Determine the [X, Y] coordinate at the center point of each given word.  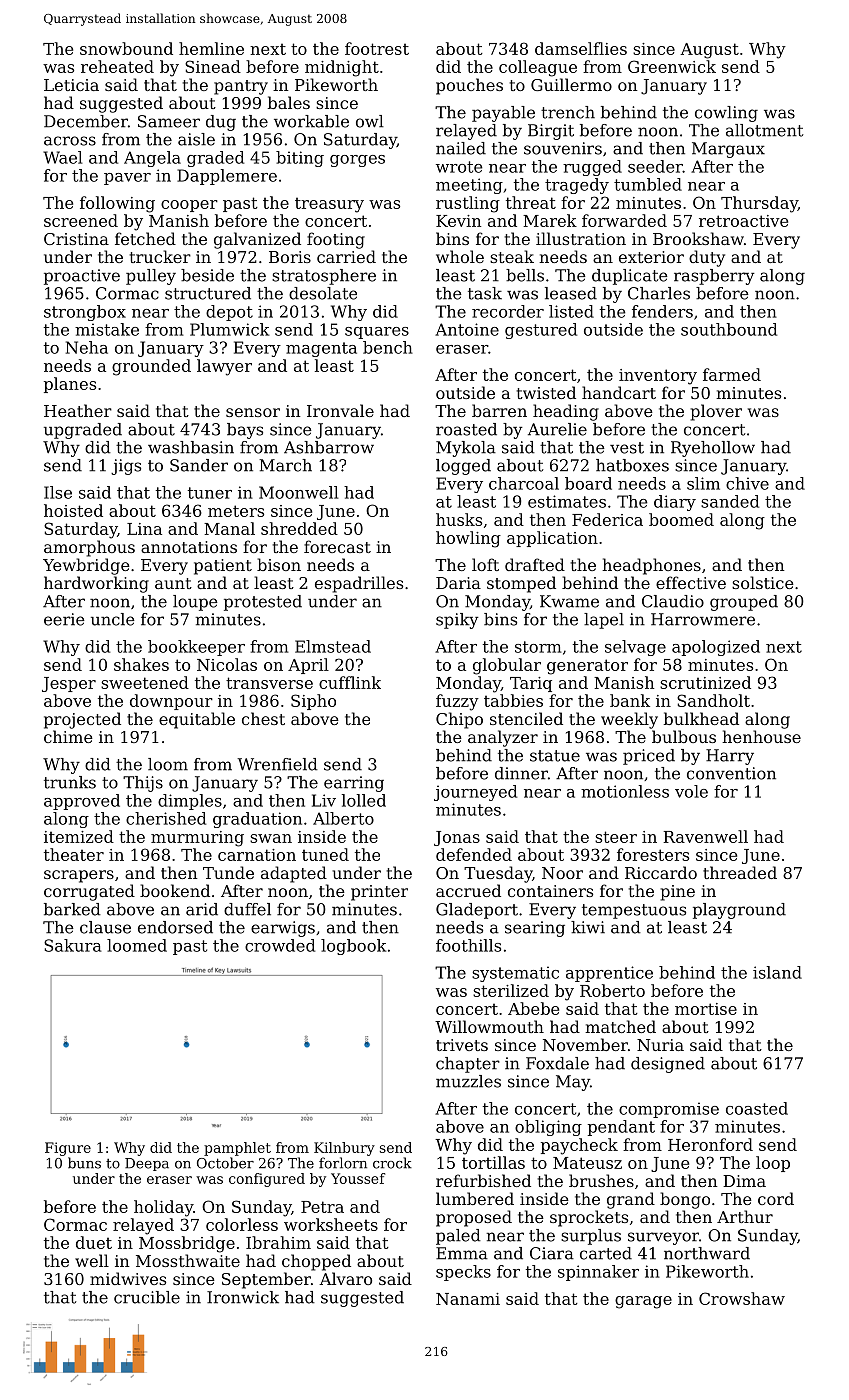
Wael [62, 157]
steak [512, 256]
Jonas [457, 838]
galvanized [257, 240]
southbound [729, 329]
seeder [655, 166]
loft [485, 564]
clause [105, 927]
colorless [242, 1224]
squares [377, 333]
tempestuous [634, 911]
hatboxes [632, 465]
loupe [195, 603]
